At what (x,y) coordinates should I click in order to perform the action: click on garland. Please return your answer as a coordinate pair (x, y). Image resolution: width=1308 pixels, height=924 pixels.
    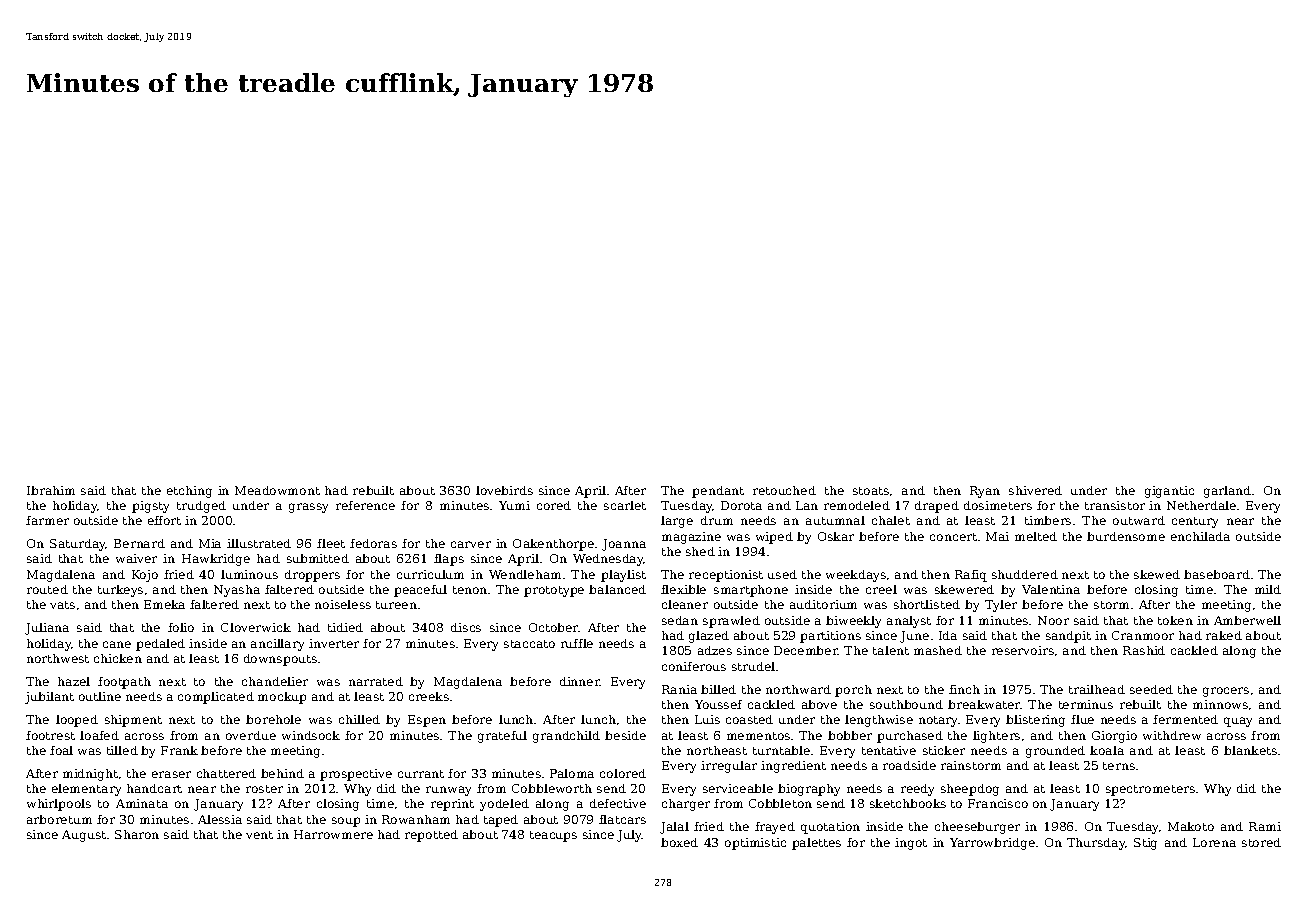
    Looking at the image, I should click on (1227, 492).
